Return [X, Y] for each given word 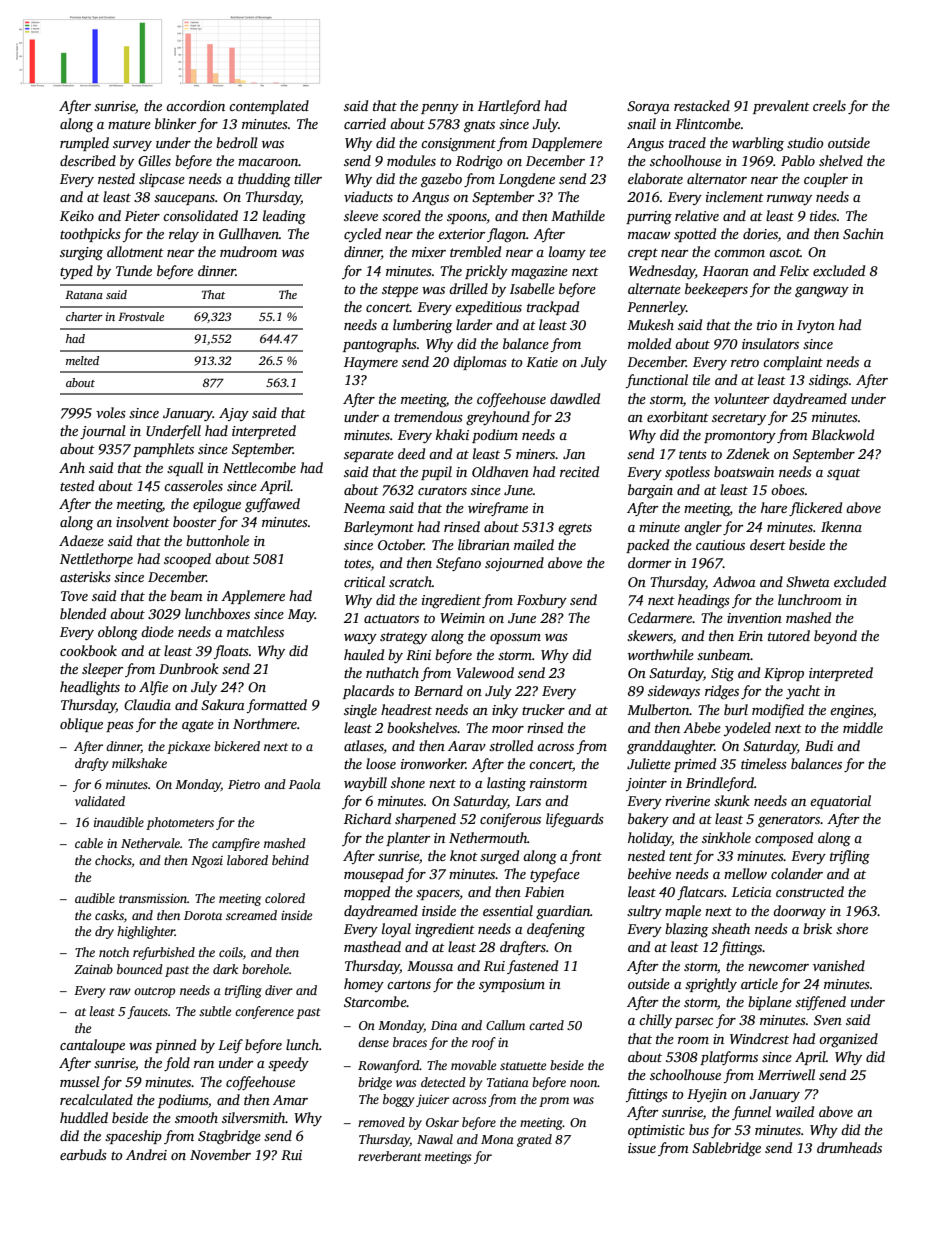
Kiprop [784, 674]
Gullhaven [249, 233]
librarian [484, 544]
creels [829, 105]
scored [401, 215]
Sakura [223, 704]
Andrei [146, 1154]
